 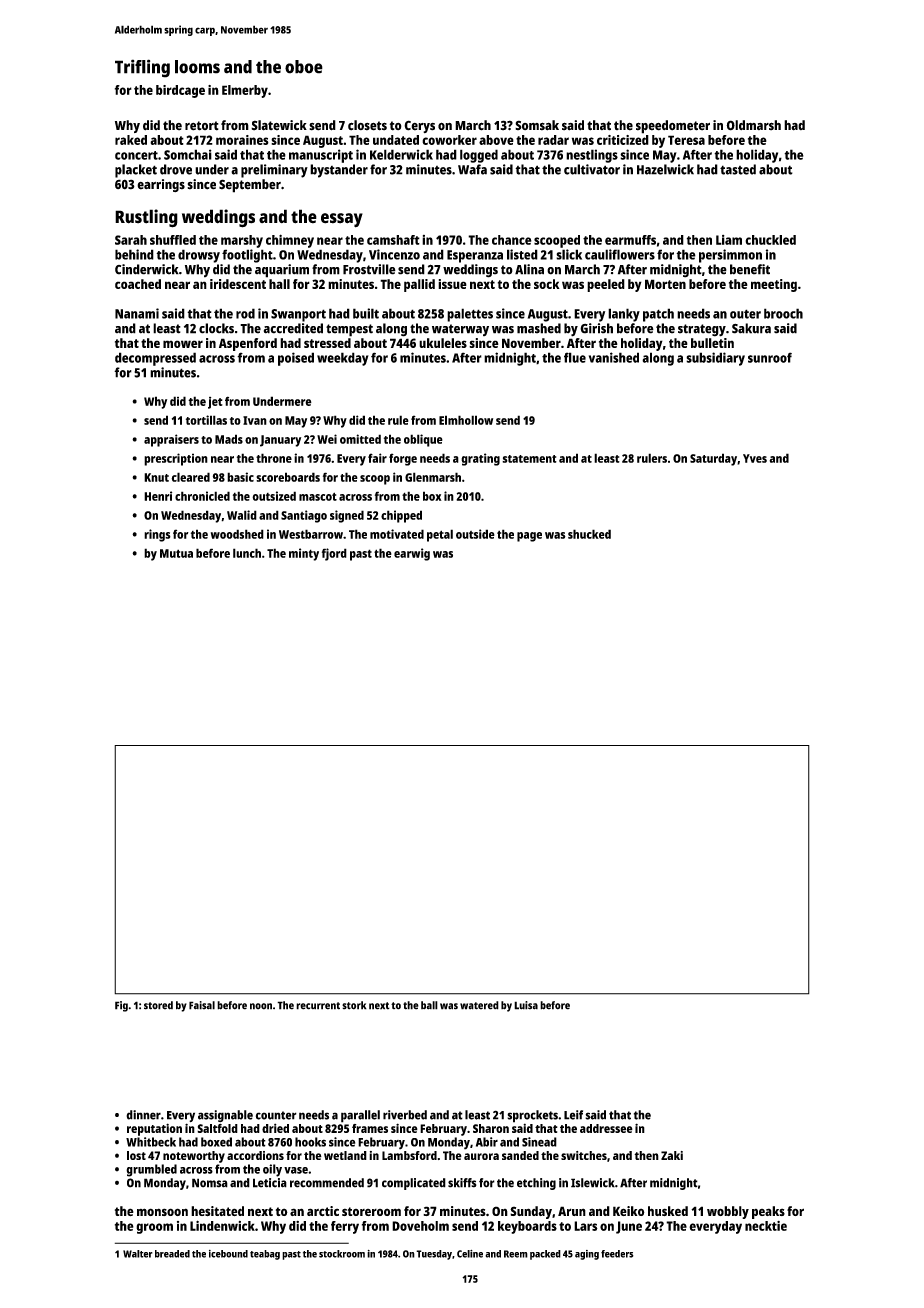 I want to click on Saturday, so click(x=713, y=459).
